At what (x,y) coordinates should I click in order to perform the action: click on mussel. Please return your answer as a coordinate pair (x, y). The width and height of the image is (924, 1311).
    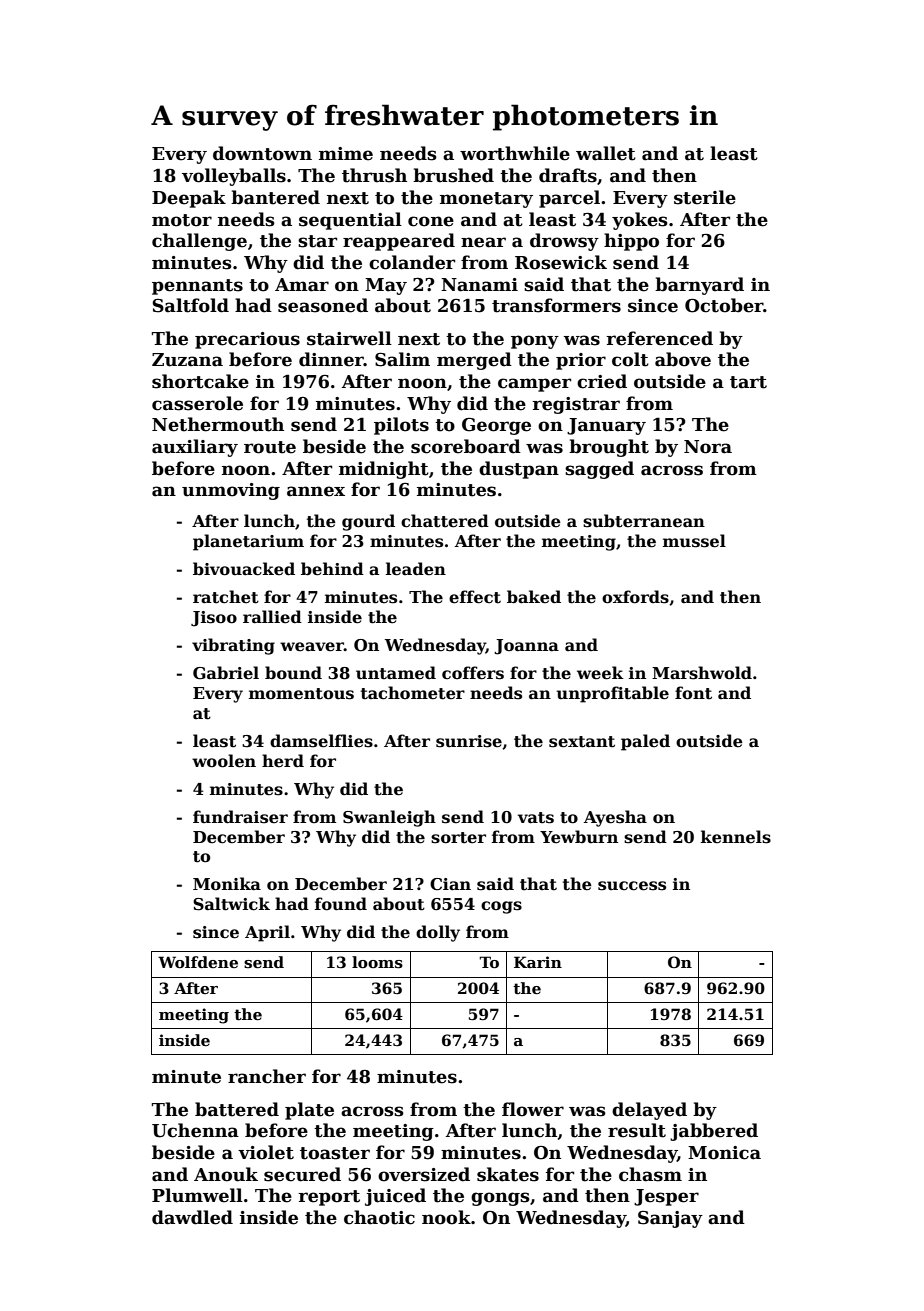
    Looking at the image, I should click on (694, 541).
